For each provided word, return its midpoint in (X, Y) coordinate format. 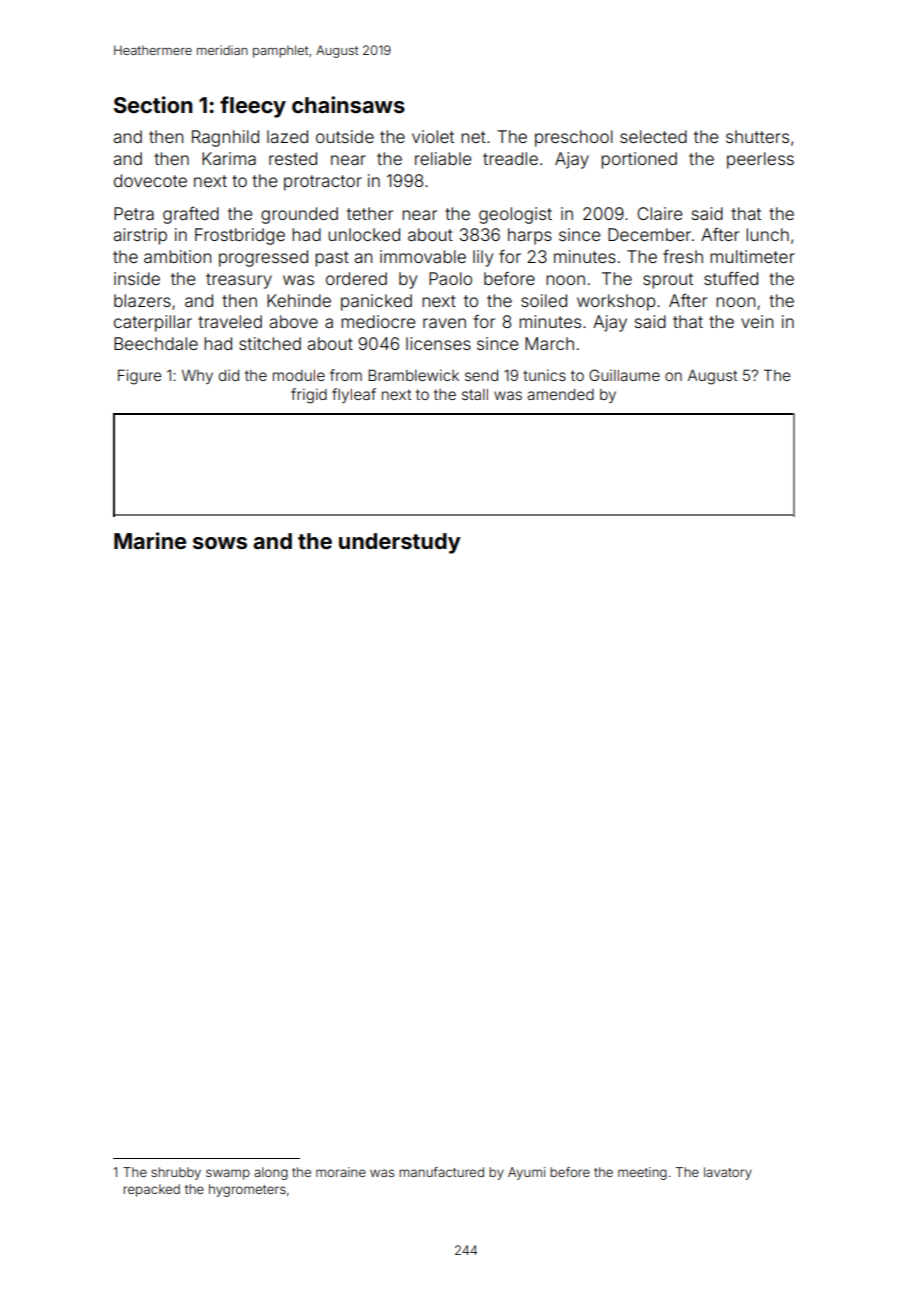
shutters (757, 136)
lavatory (728, 1173)
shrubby (176, 1173)
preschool (574, 138)
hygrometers (247, 1190)
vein (757, 321)
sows (220, 543)
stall (475, 394)
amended (560, 394)
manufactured (441, 1172)
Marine (150, 540)
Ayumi (526, 1173)
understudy (400, 543)
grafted (191, 215)
